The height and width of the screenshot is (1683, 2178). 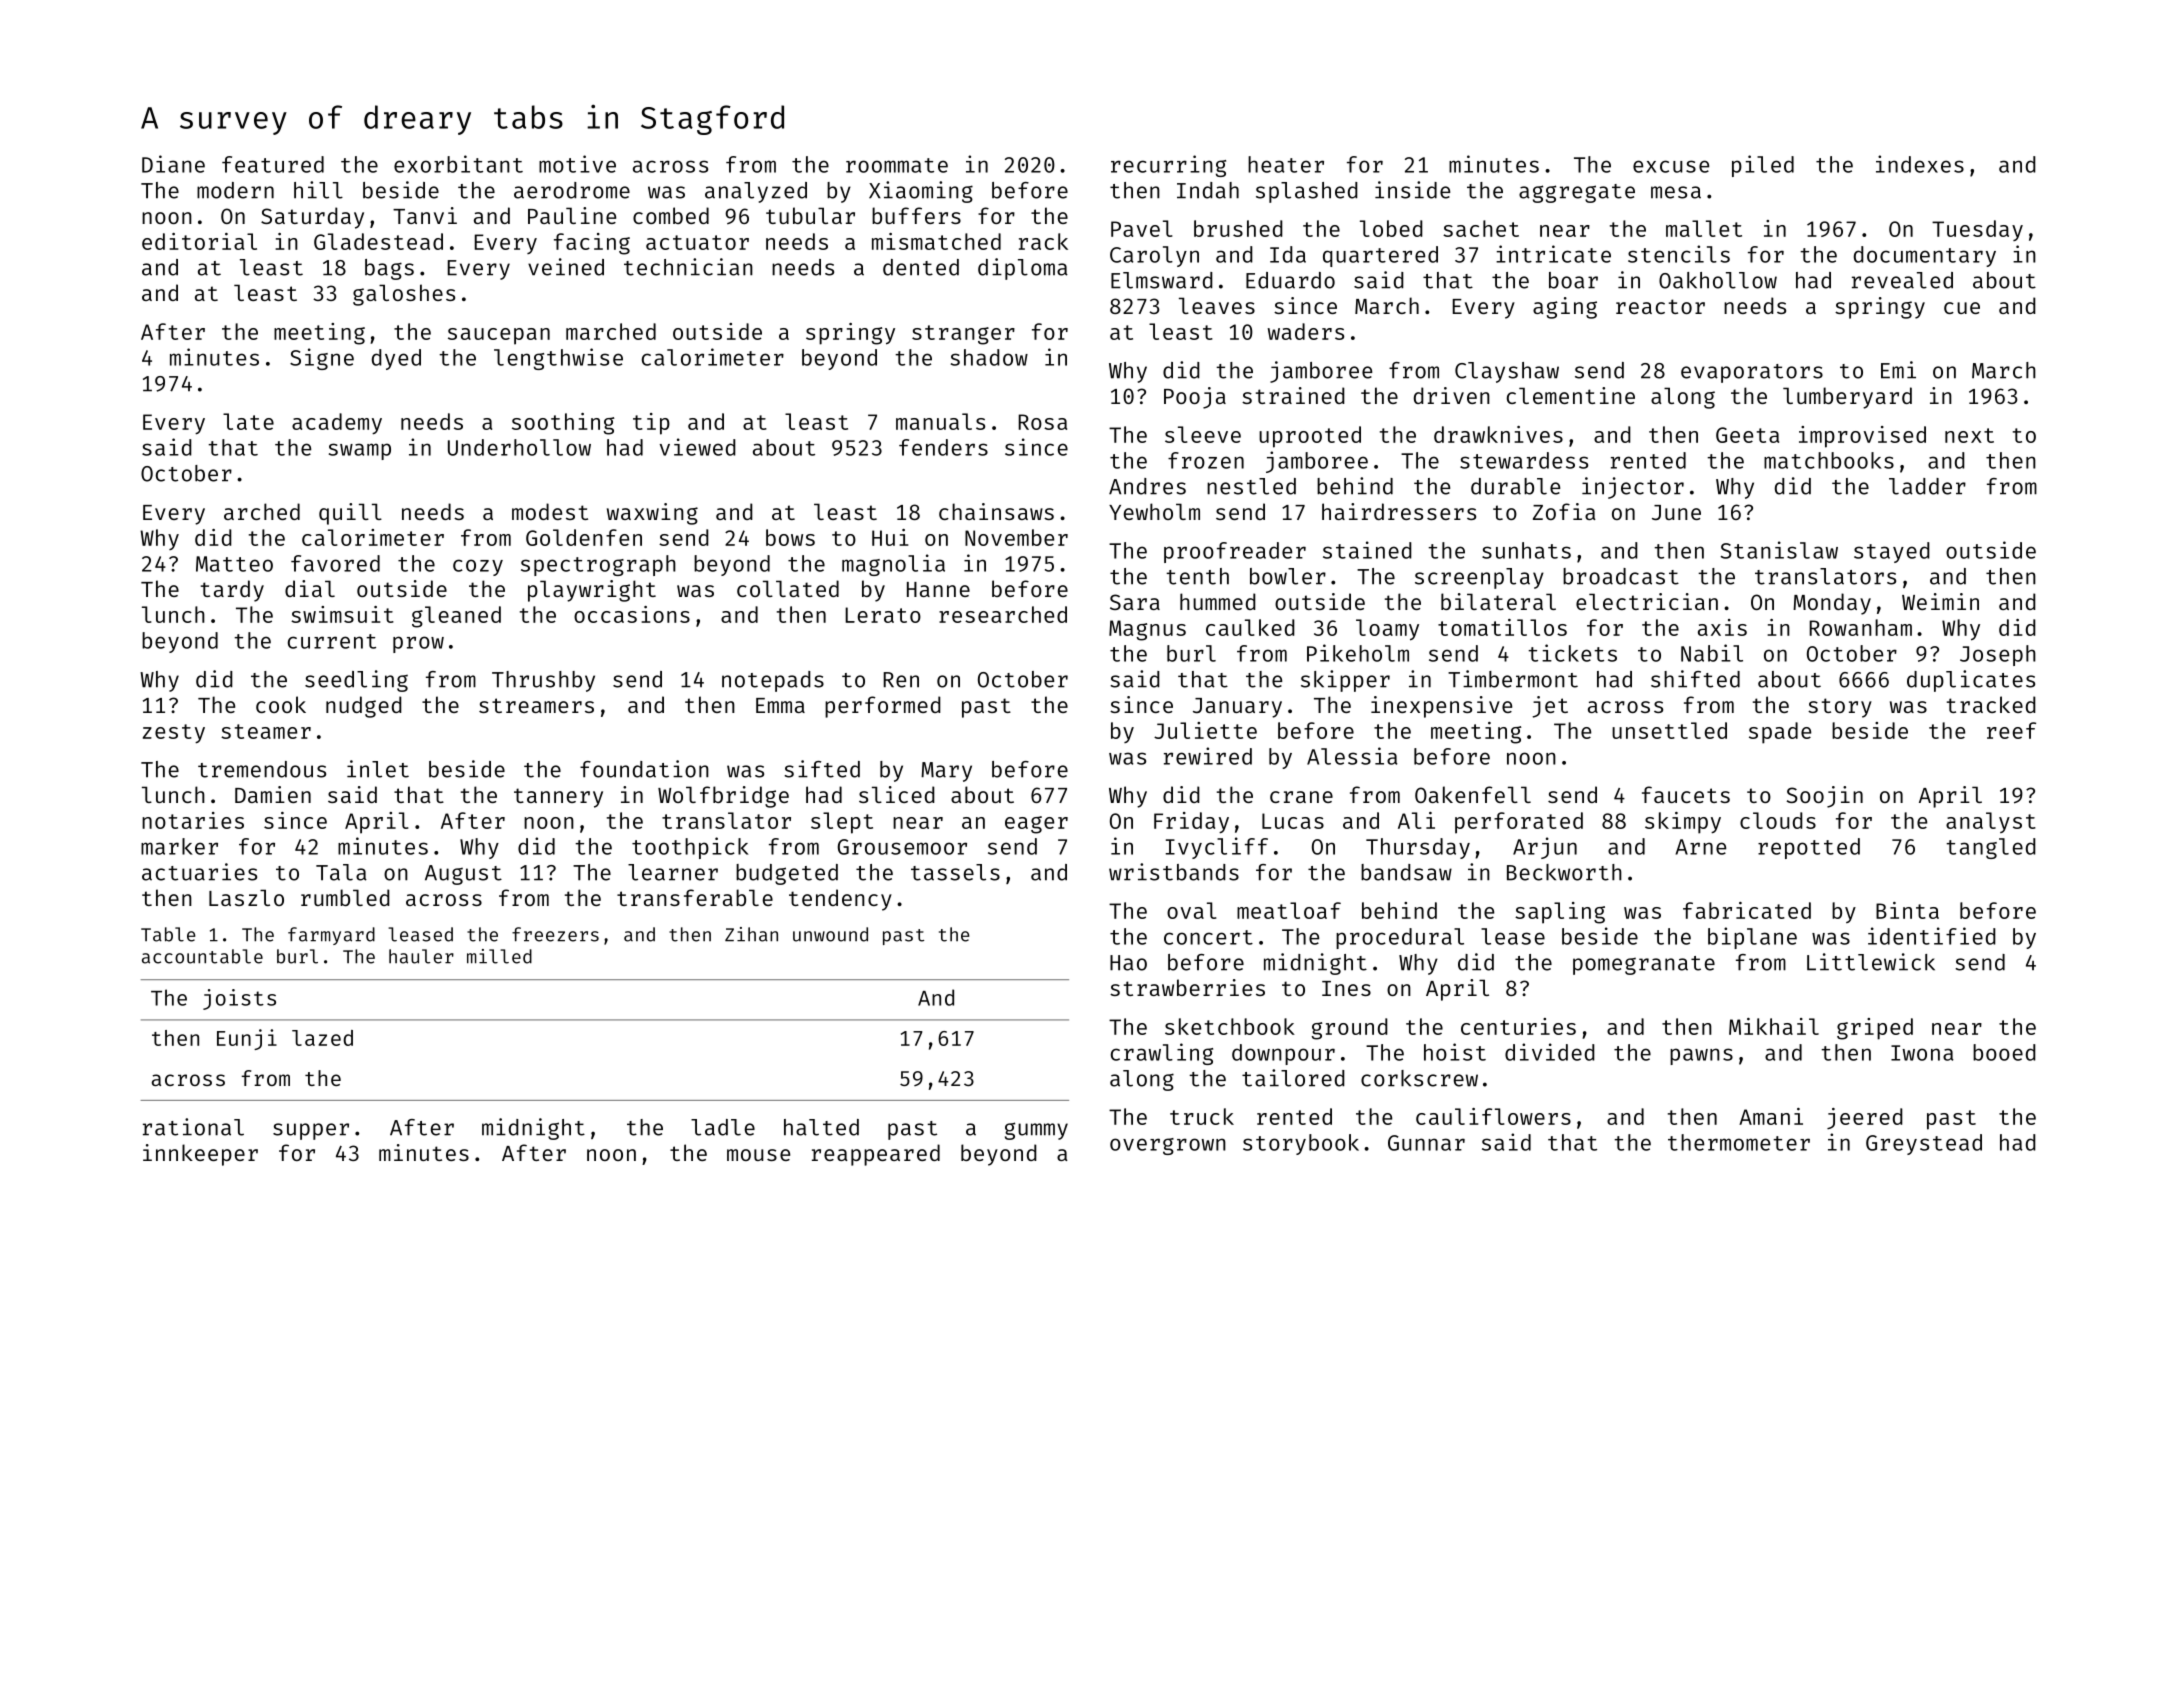 I want to click on notaries, so click(x=193, y=820).
